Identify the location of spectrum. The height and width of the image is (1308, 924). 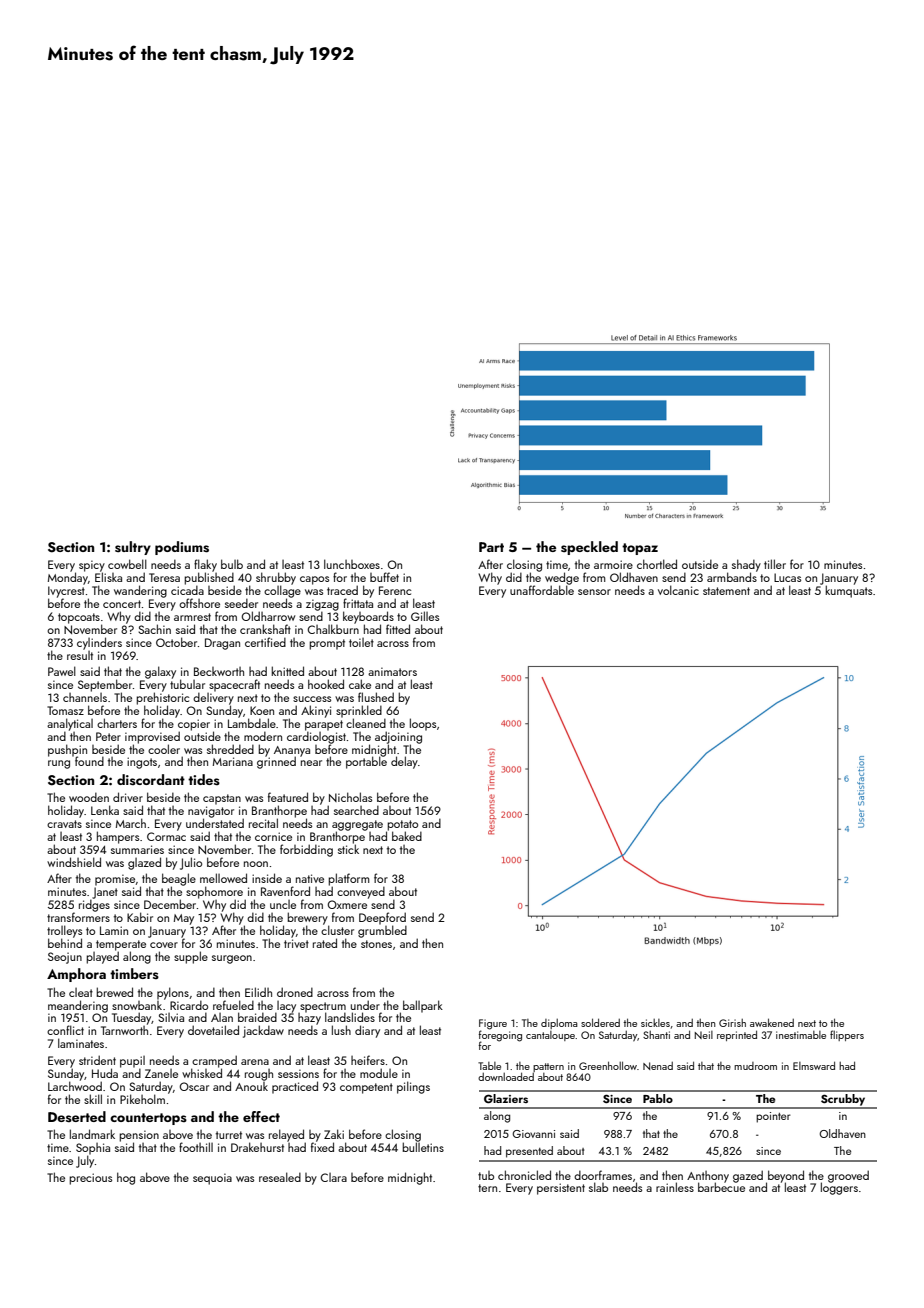
(323, 1007).
